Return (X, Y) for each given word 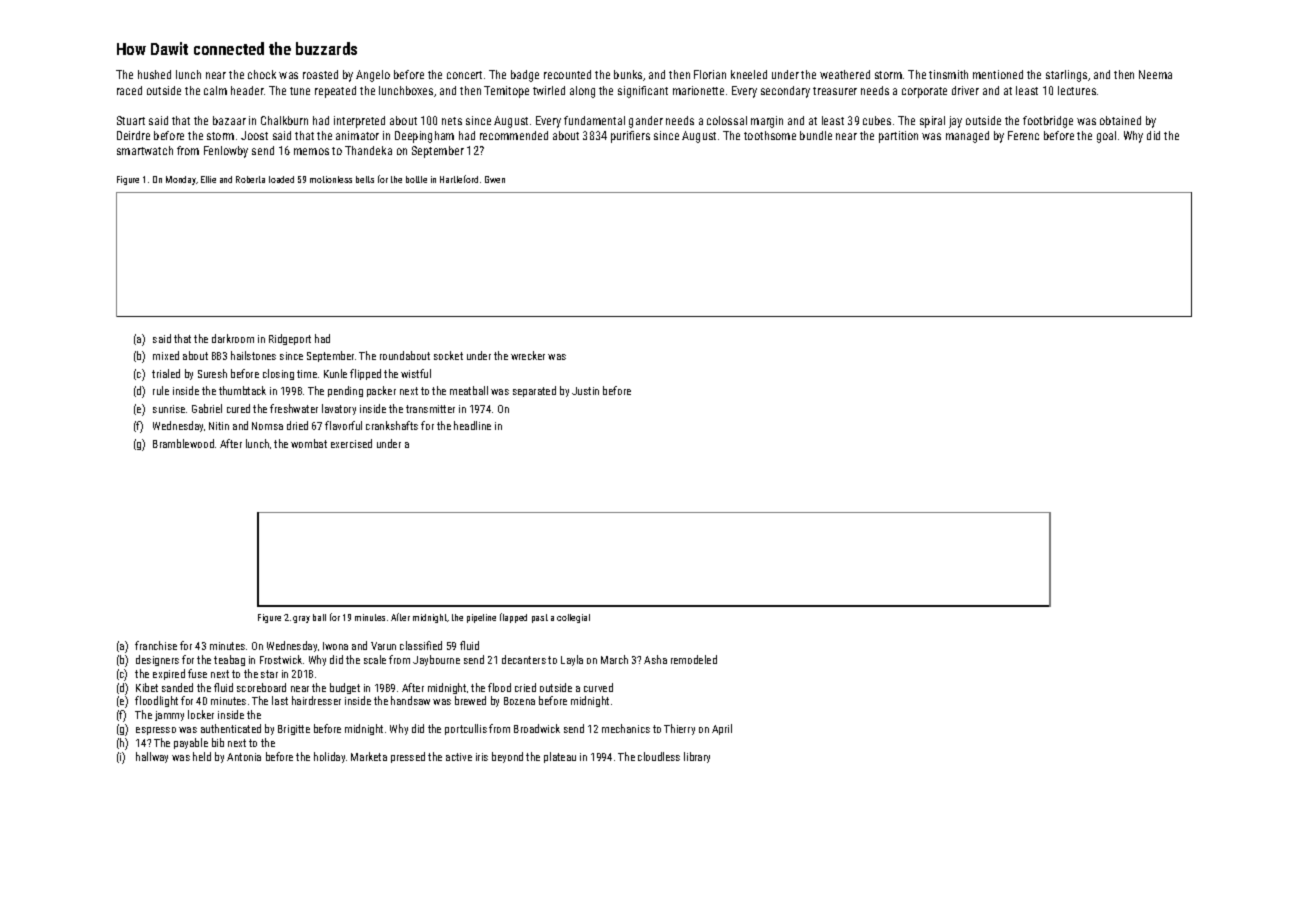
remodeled (694, 659)
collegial (573, 618)
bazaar (229, 120)
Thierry (679, 729)
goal (1106, 137)
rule (161, 390)
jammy (169, 716)
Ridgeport (290, 339)
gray (301, 619)
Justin (585, 391)
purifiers (630, 137)
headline (472, 425)
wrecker (528, 355)
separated (534, 391)
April (722, 729)
